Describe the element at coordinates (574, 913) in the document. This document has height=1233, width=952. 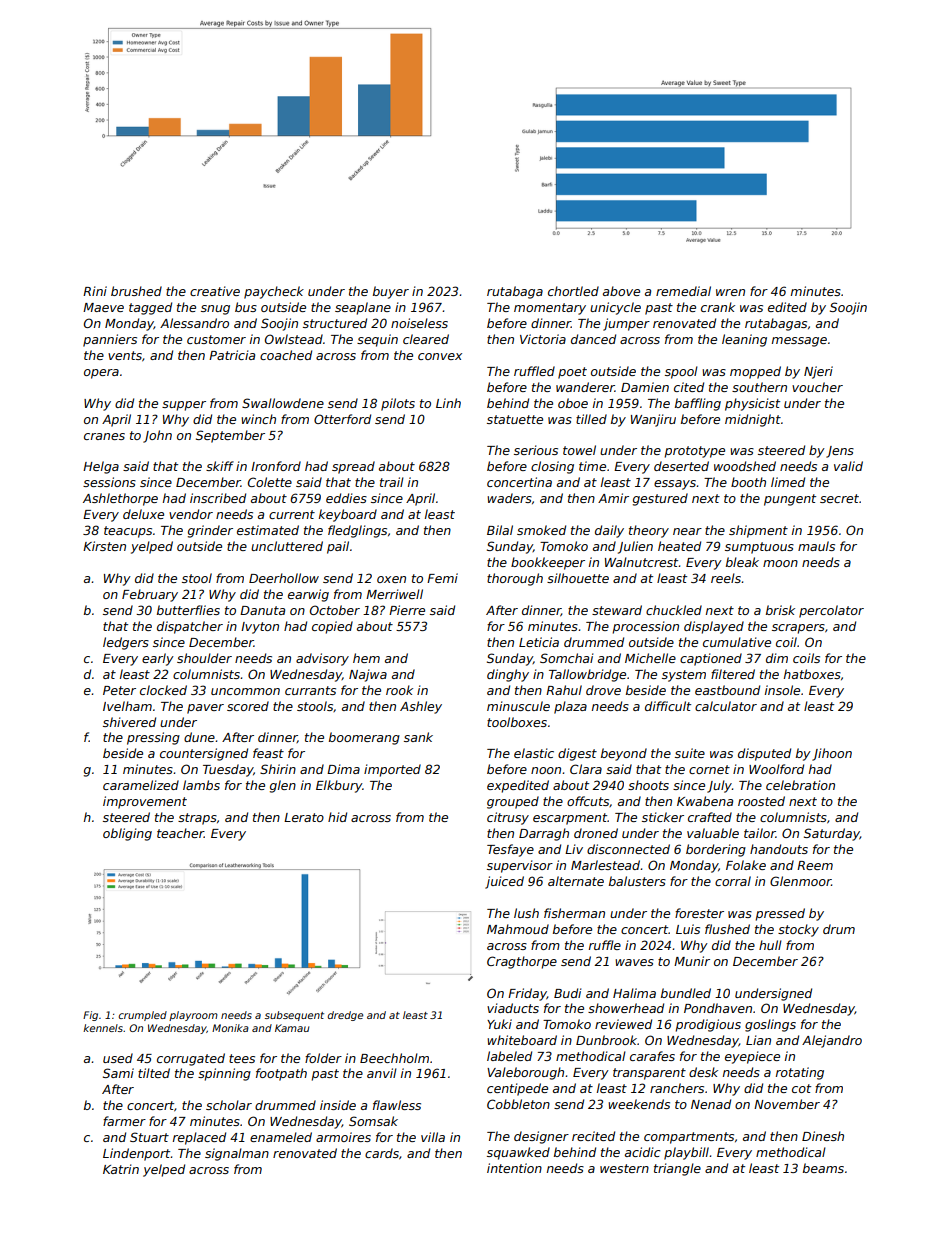
I see `fisherman` at that location.
